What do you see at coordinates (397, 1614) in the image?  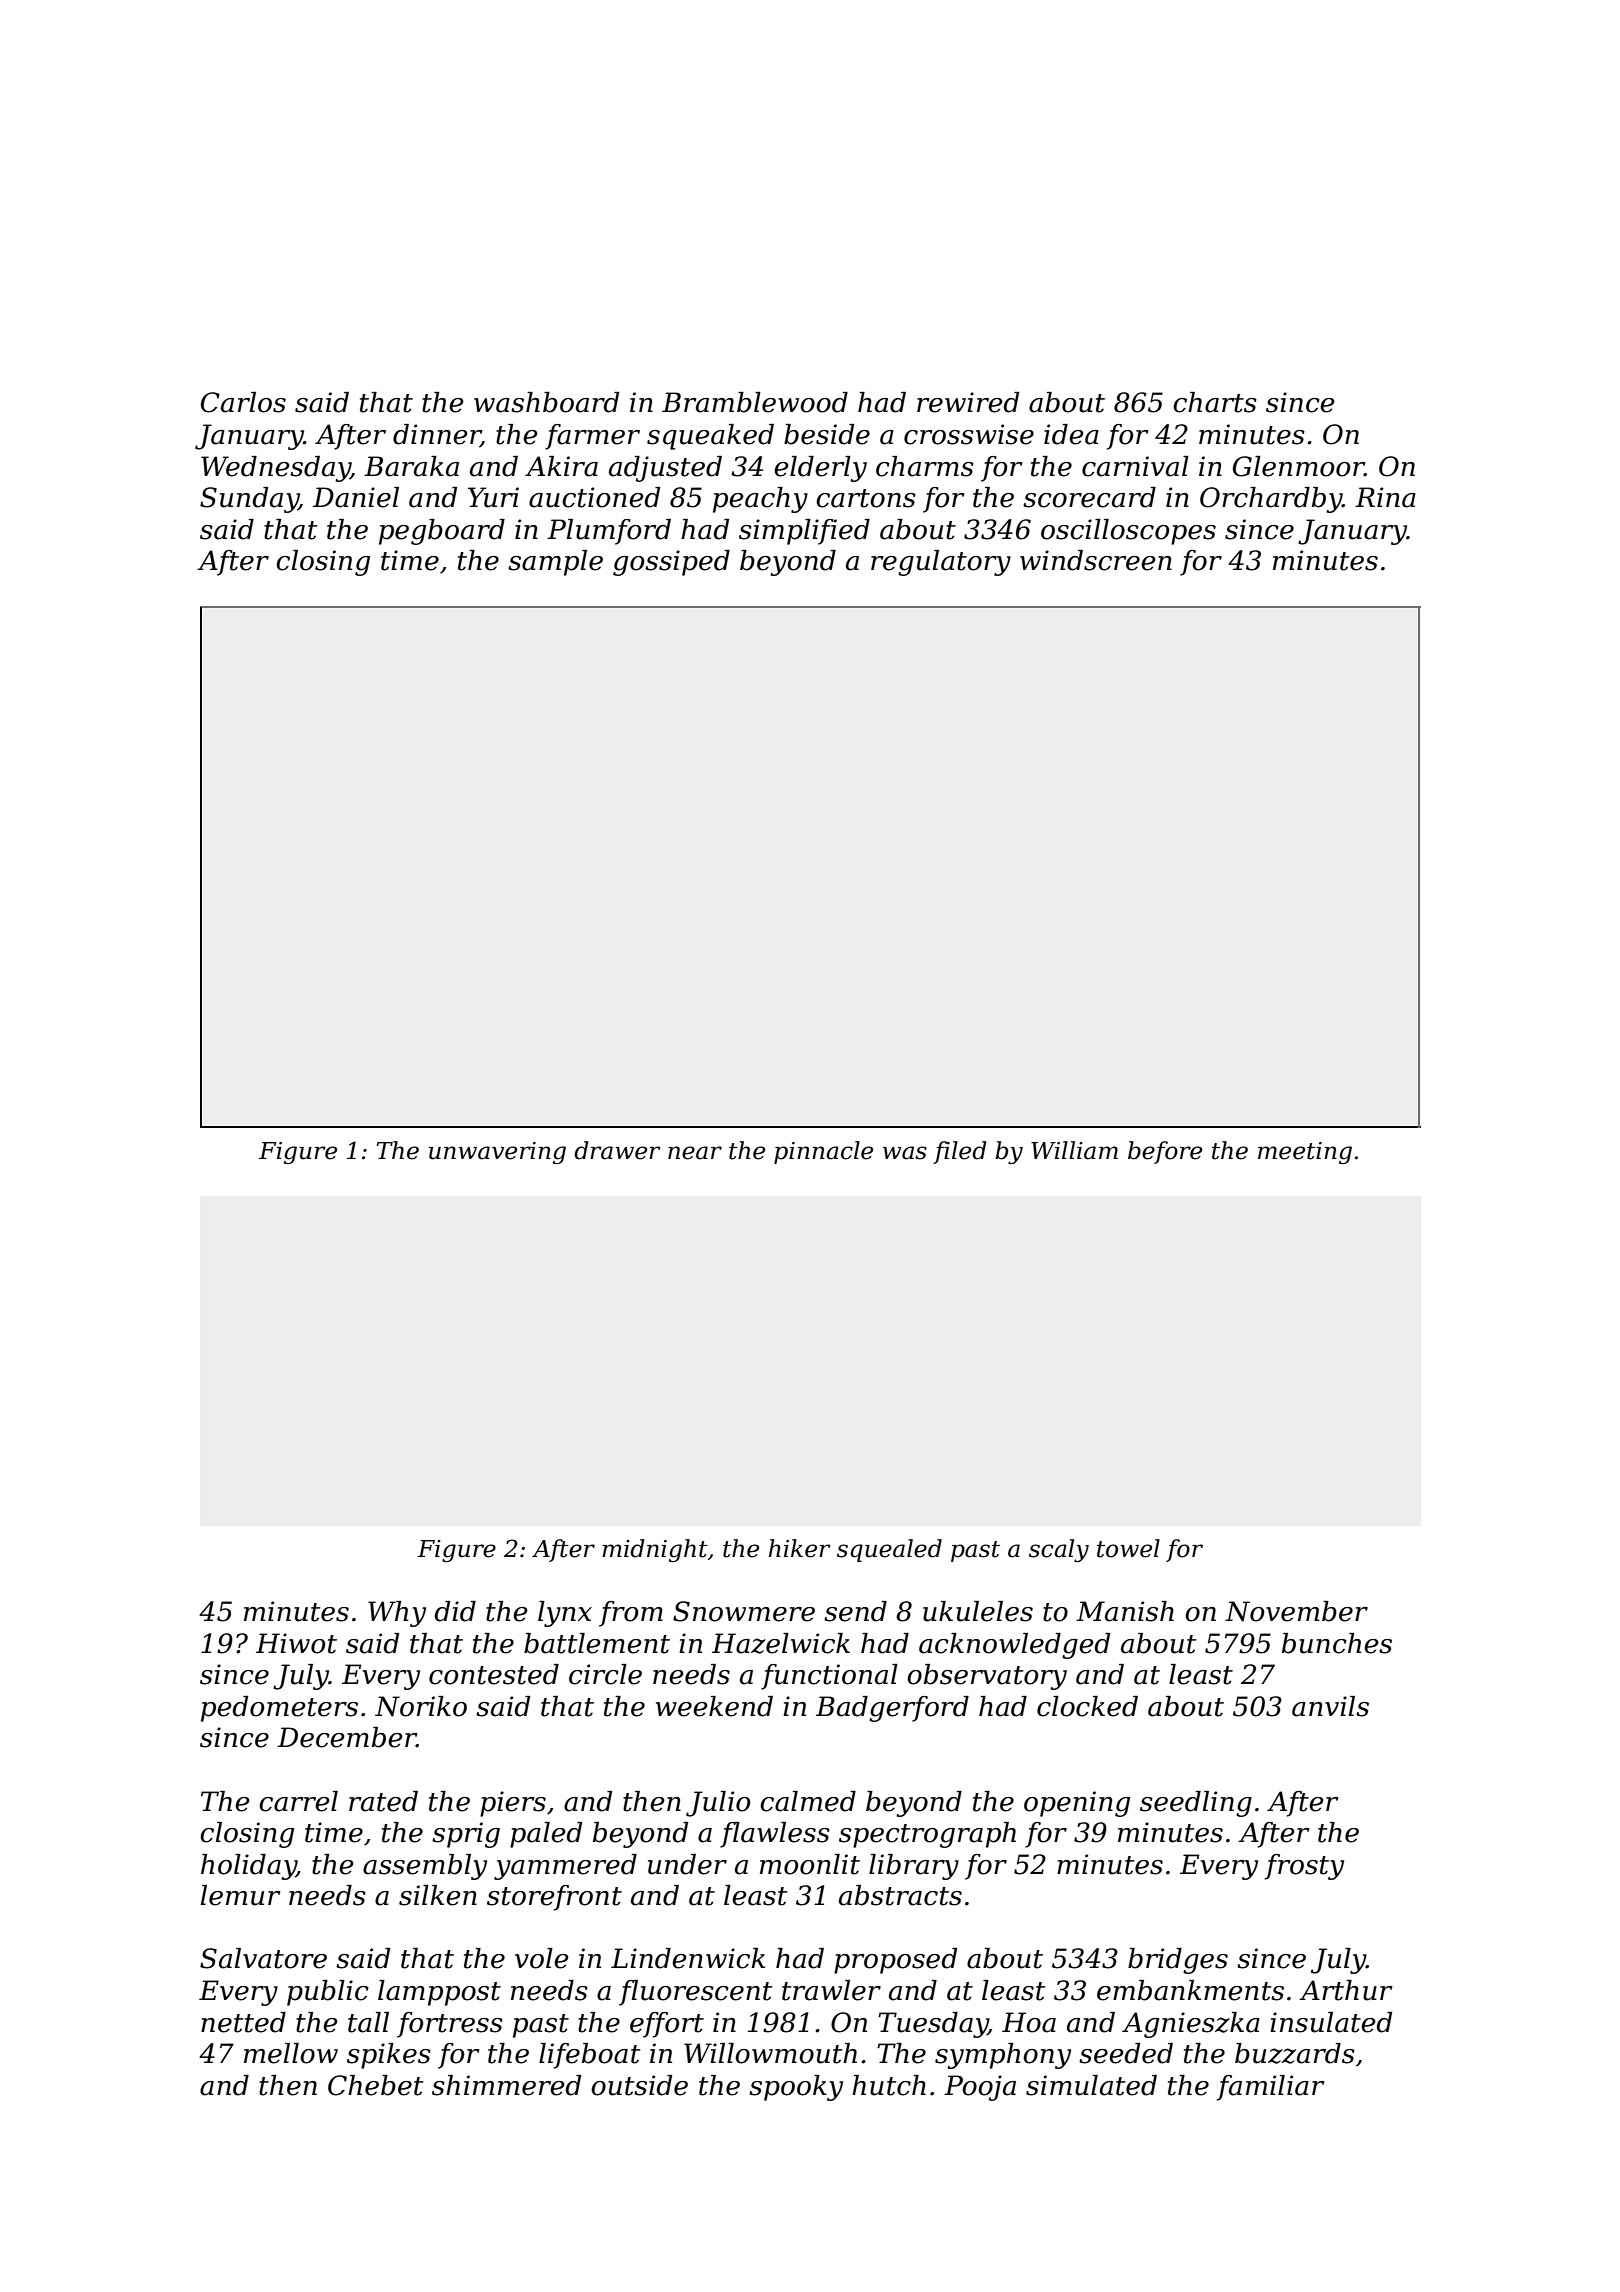 I see `Why` at bounding box center [397, 1614].
